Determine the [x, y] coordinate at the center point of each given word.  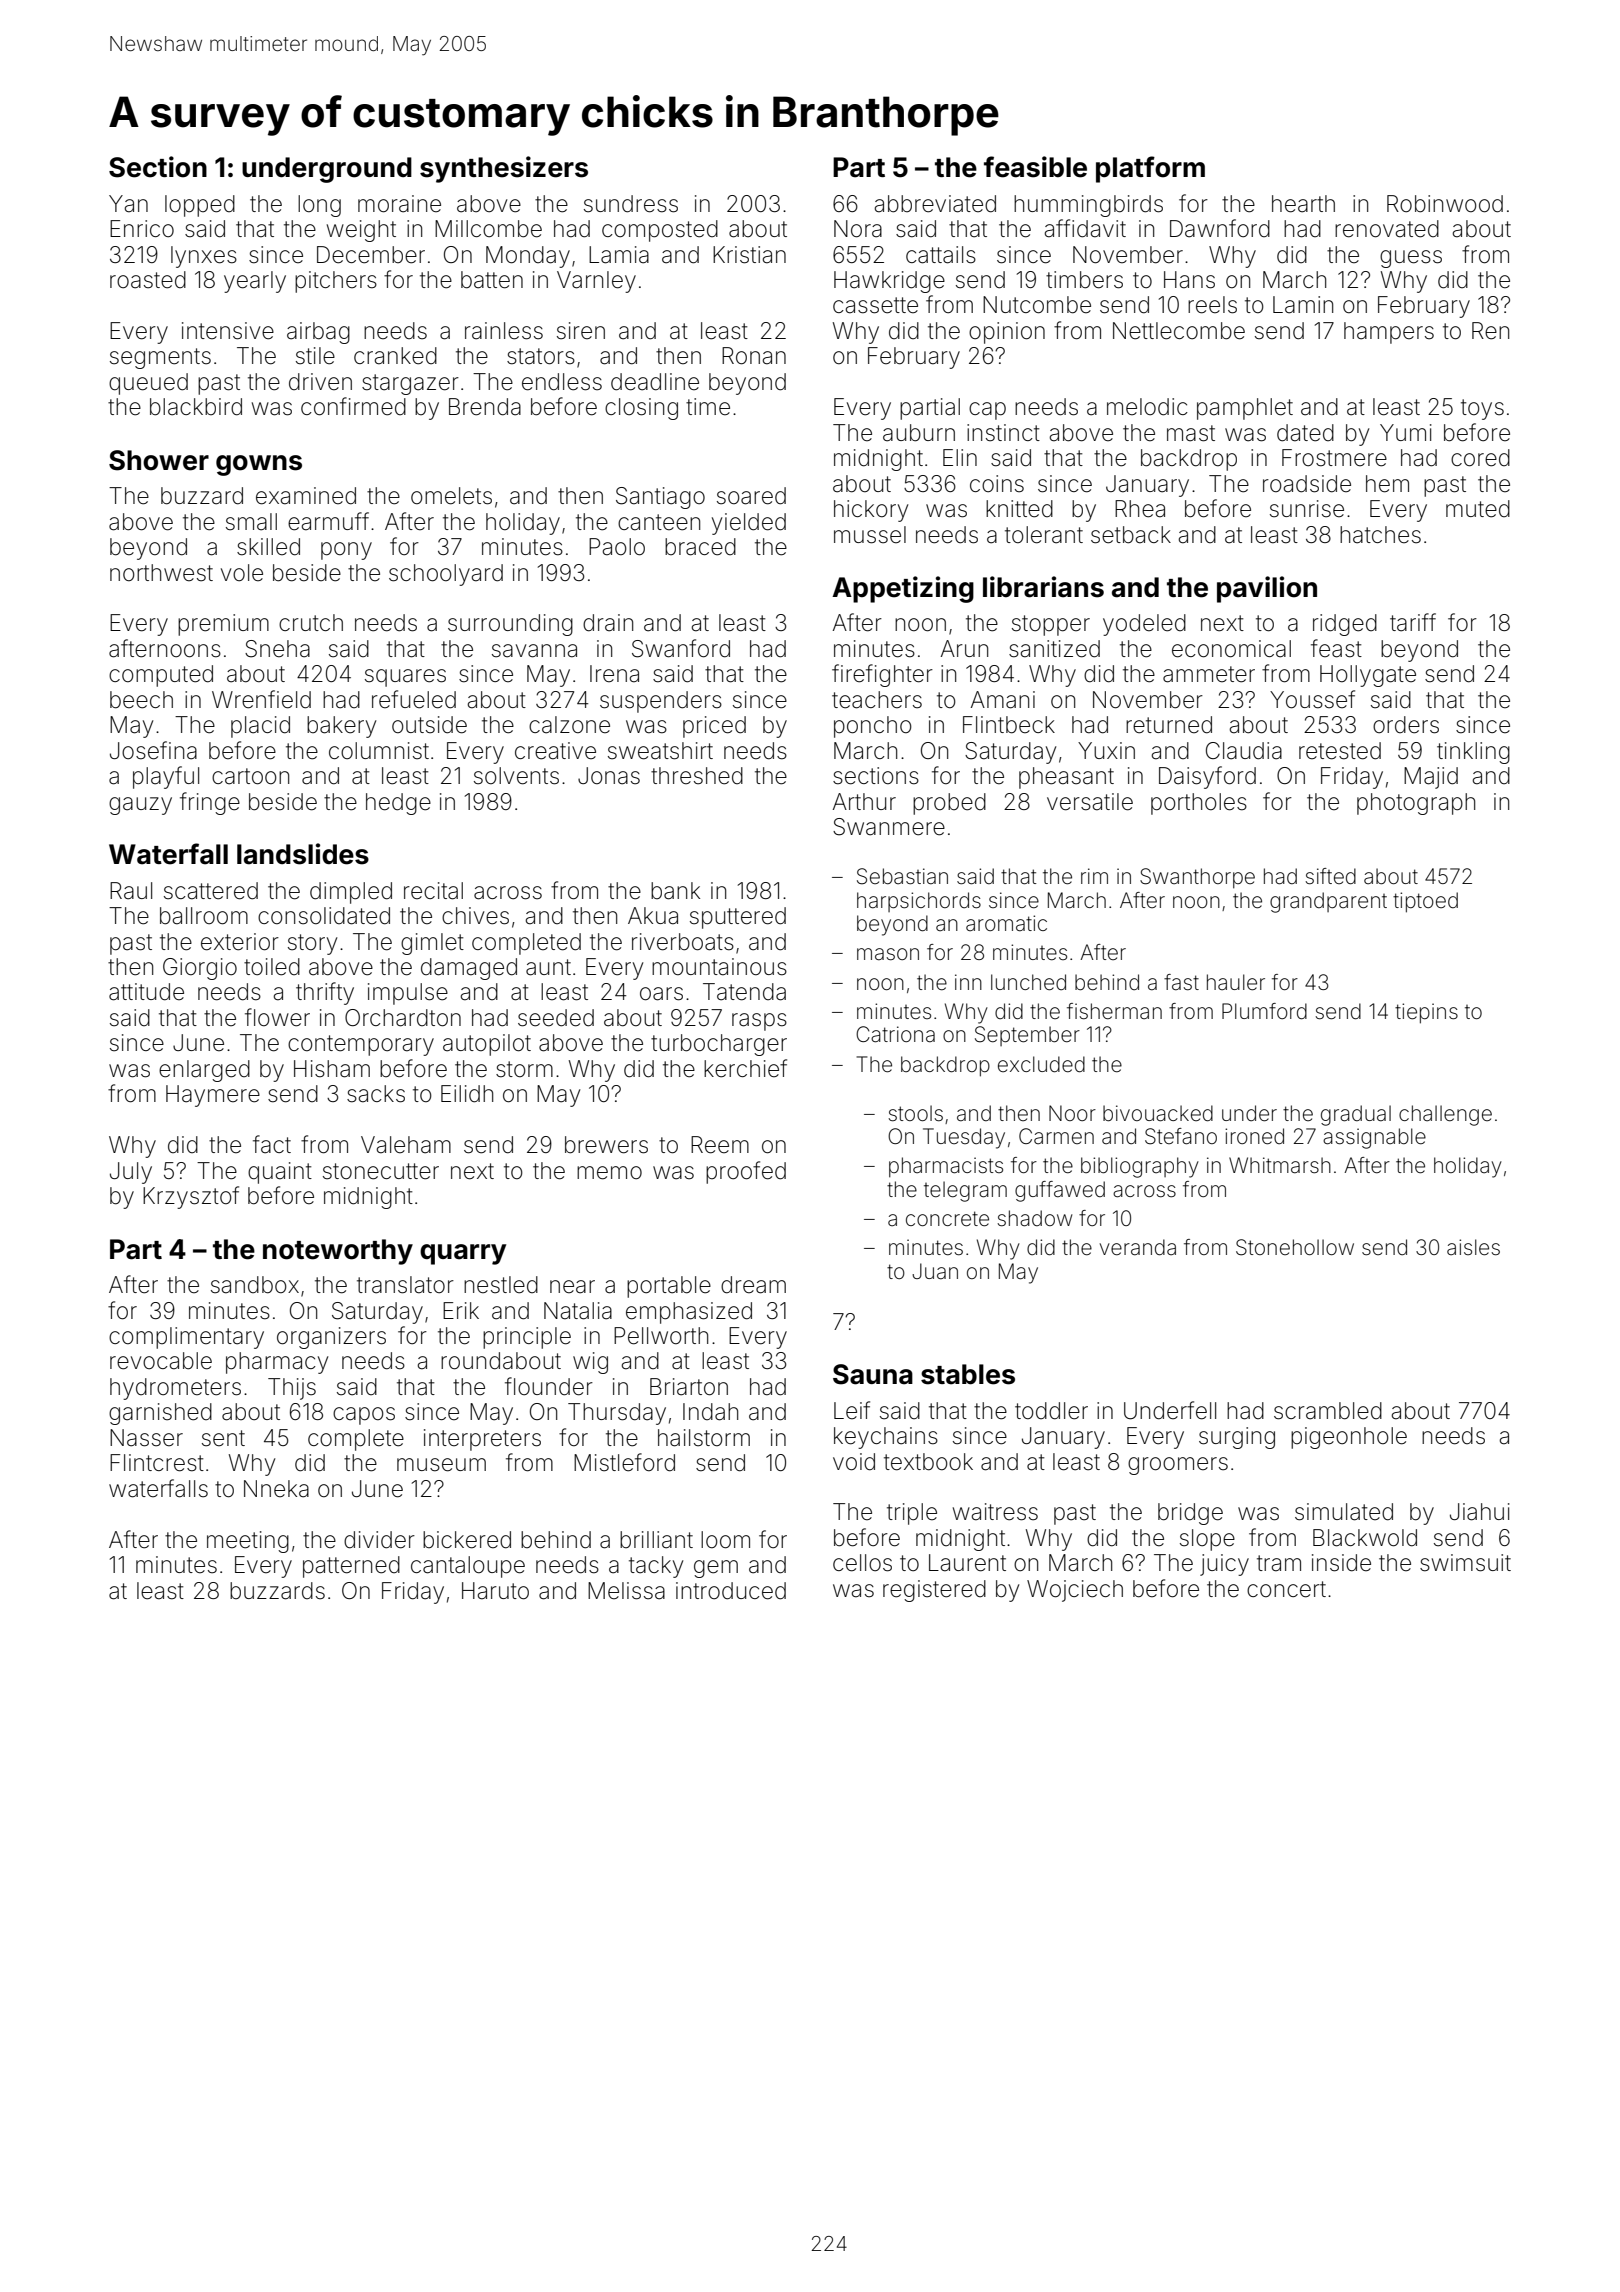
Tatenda [744, 992]
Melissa [626, 1591]
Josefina [153, 750]
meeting [248, 1542]
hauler [1236, 982]
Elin [960, 457]
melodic [1147, 407]
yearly [255, 282]
